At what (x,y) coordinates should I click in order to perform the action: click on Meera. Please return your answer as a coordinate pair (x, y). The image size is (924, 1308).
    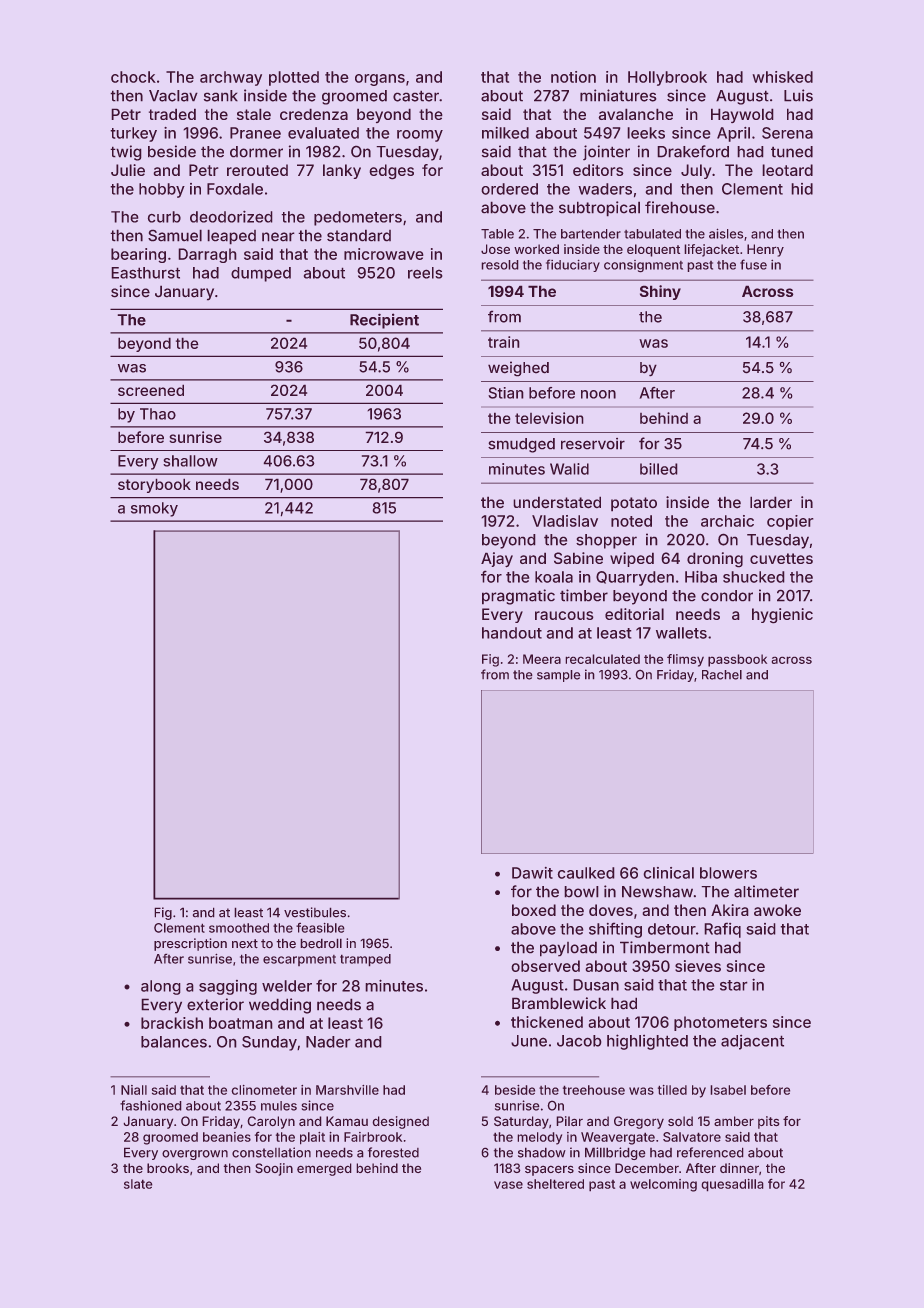
    Looking at the image, I should click on (542, 659).
